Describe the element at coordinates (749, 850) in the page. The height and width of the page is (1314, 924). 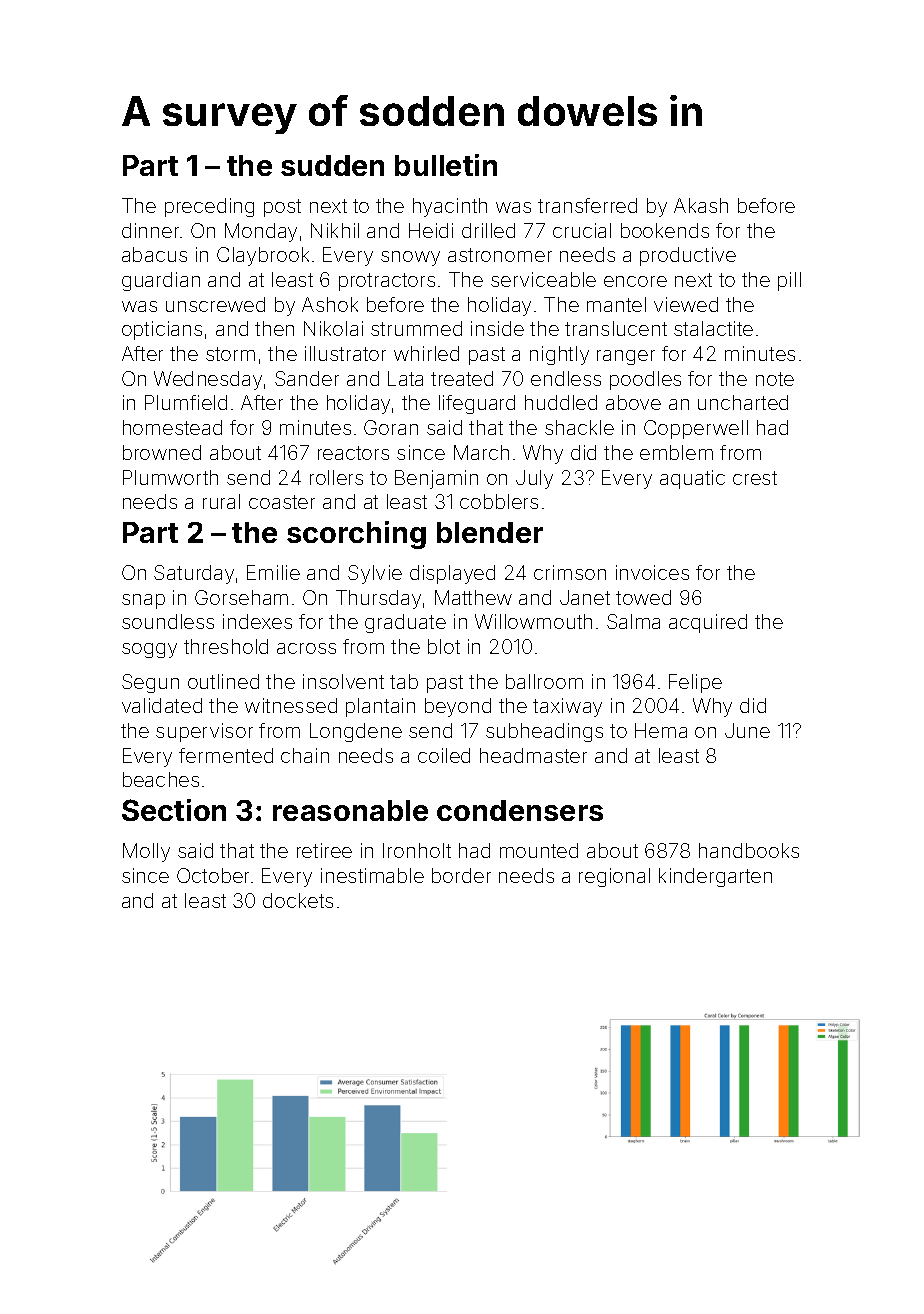
I see `handbooks` at that location.
